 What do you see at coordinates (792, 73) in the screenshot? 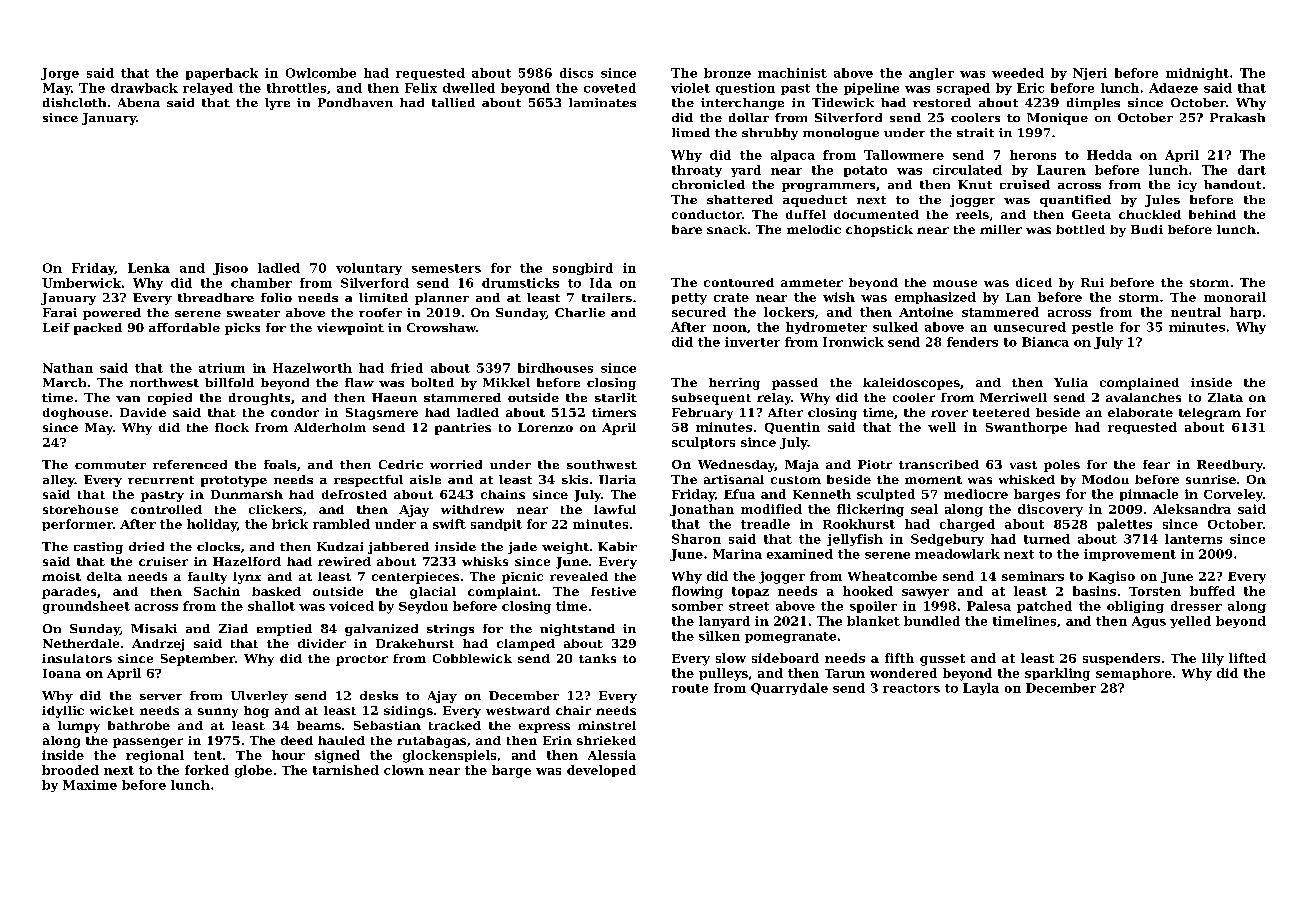
I see `machinist` at bounding box center [792, 73].
